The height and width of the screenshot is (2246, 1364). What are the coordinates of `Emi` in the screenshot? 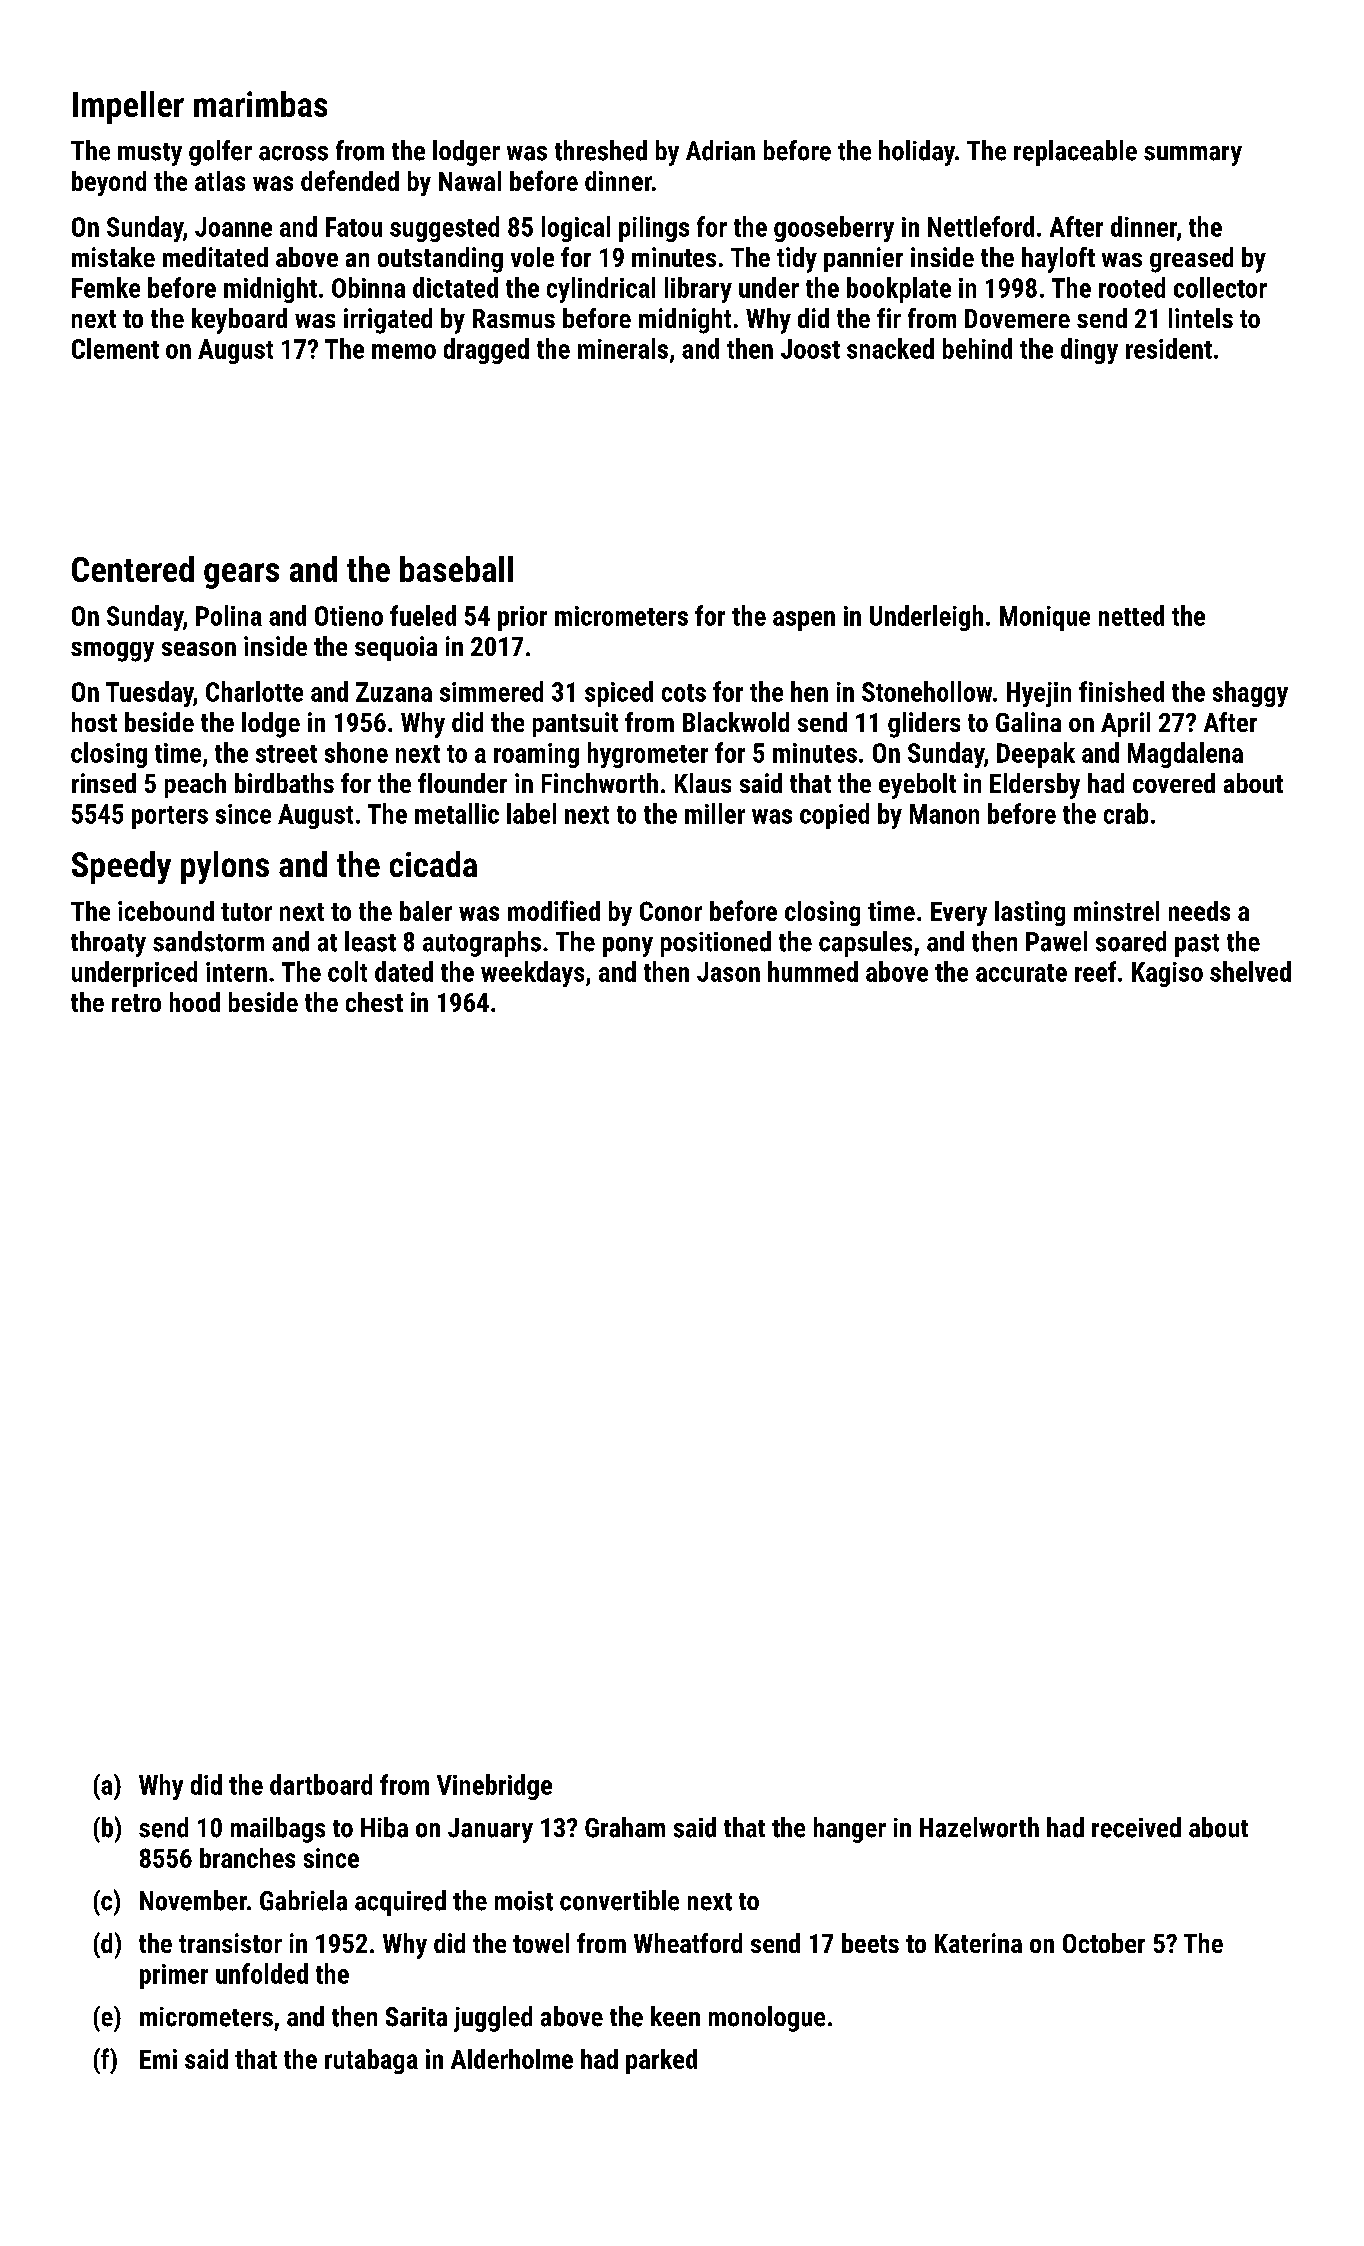 It's located at (158, 2059).
